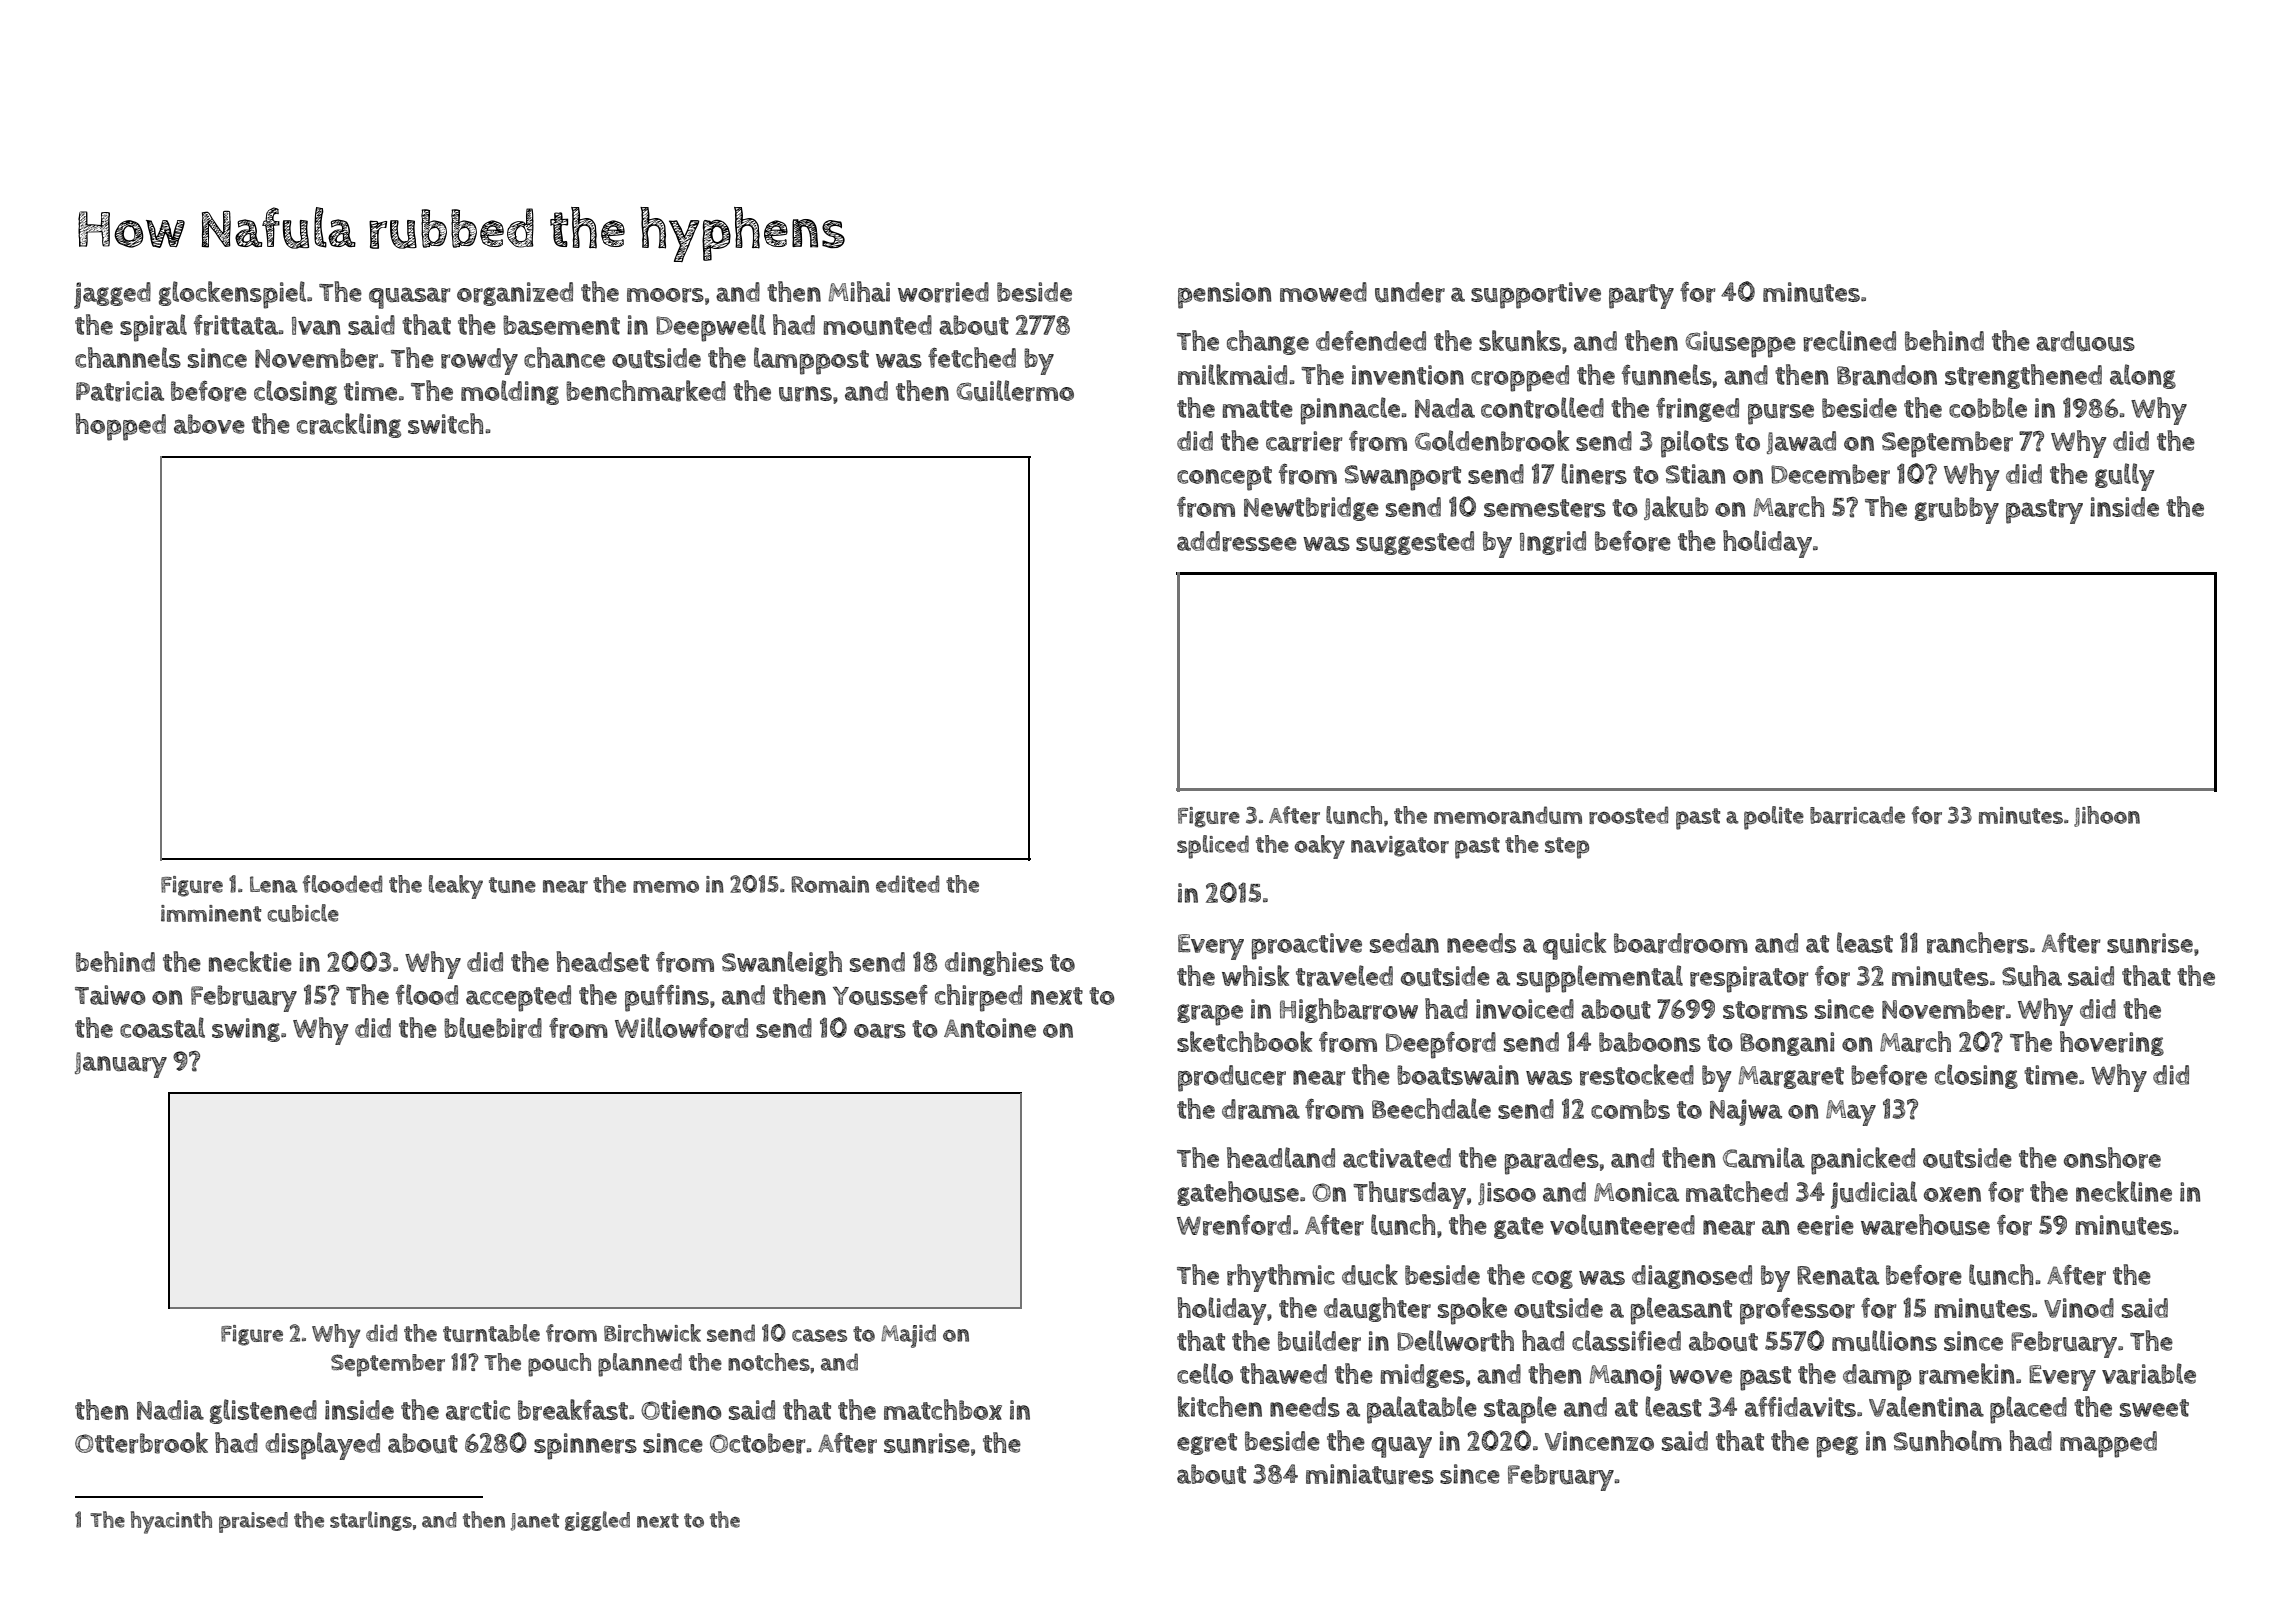 This screenshot has width=2292, height=1620. Describe the element at coordinates (652, 1333) in the screenshot. I see `Birchwick` at that location.
